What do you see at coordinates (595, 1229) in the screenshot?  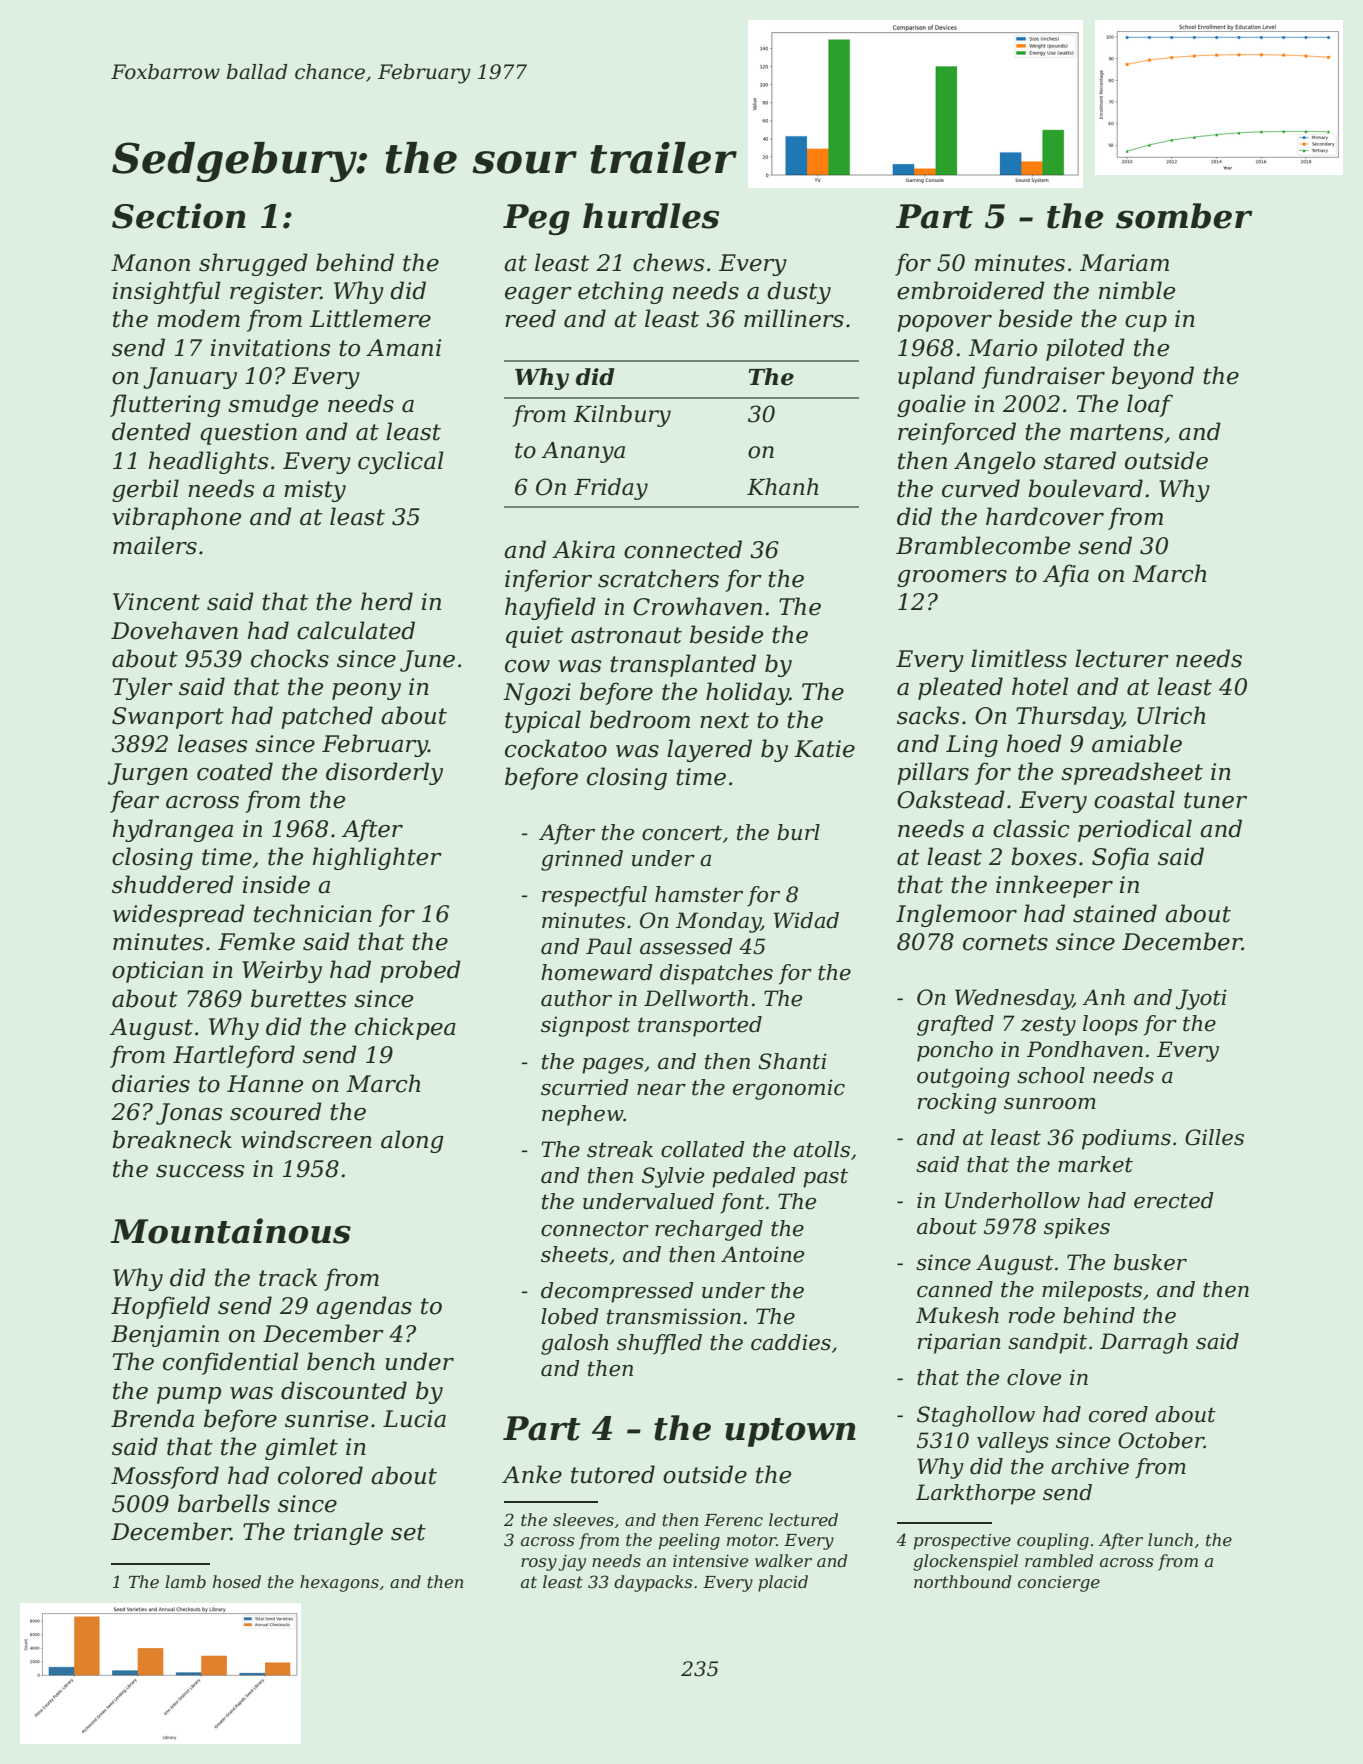 I see `connector` at bounding box center [595, 1229].
